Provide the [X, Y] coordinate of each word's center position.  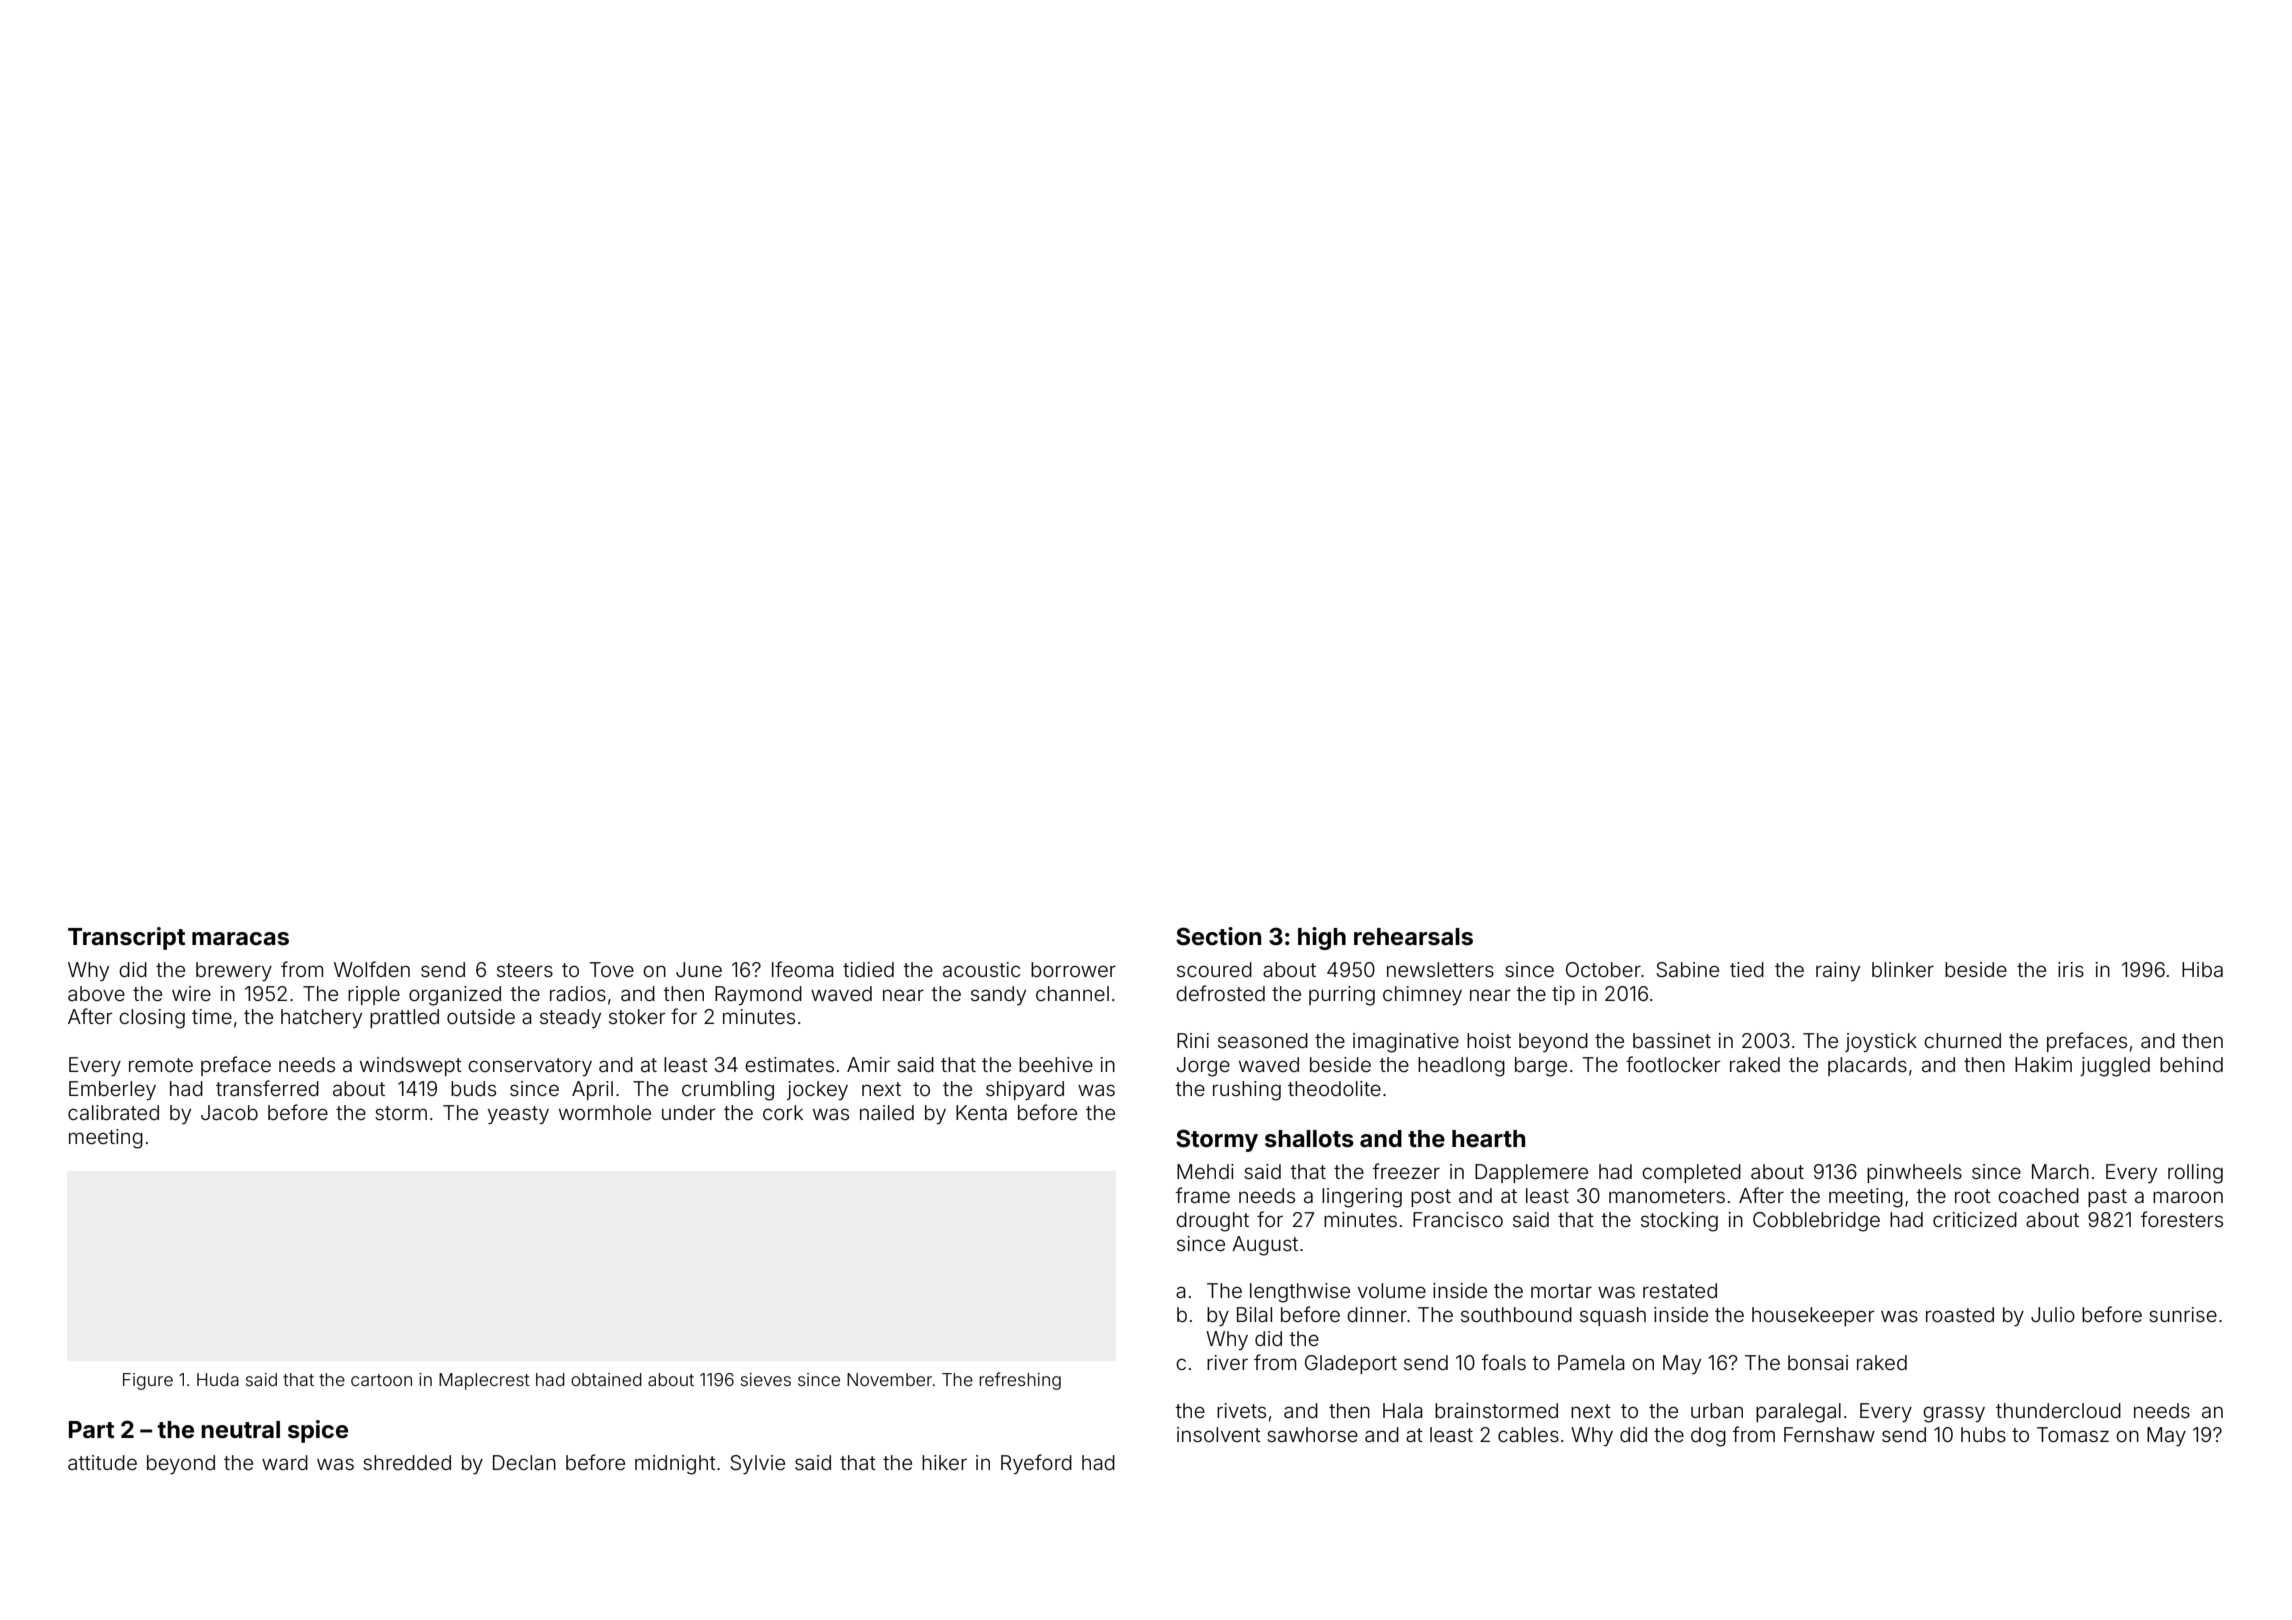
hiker [944, 1462]
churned [1962, 1040]
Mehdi [1205, 1171]
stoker [637, 1016]
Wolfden [372, 969]
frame [1202, 1195]
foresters [2181, 1219]
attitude [102, 1462]
